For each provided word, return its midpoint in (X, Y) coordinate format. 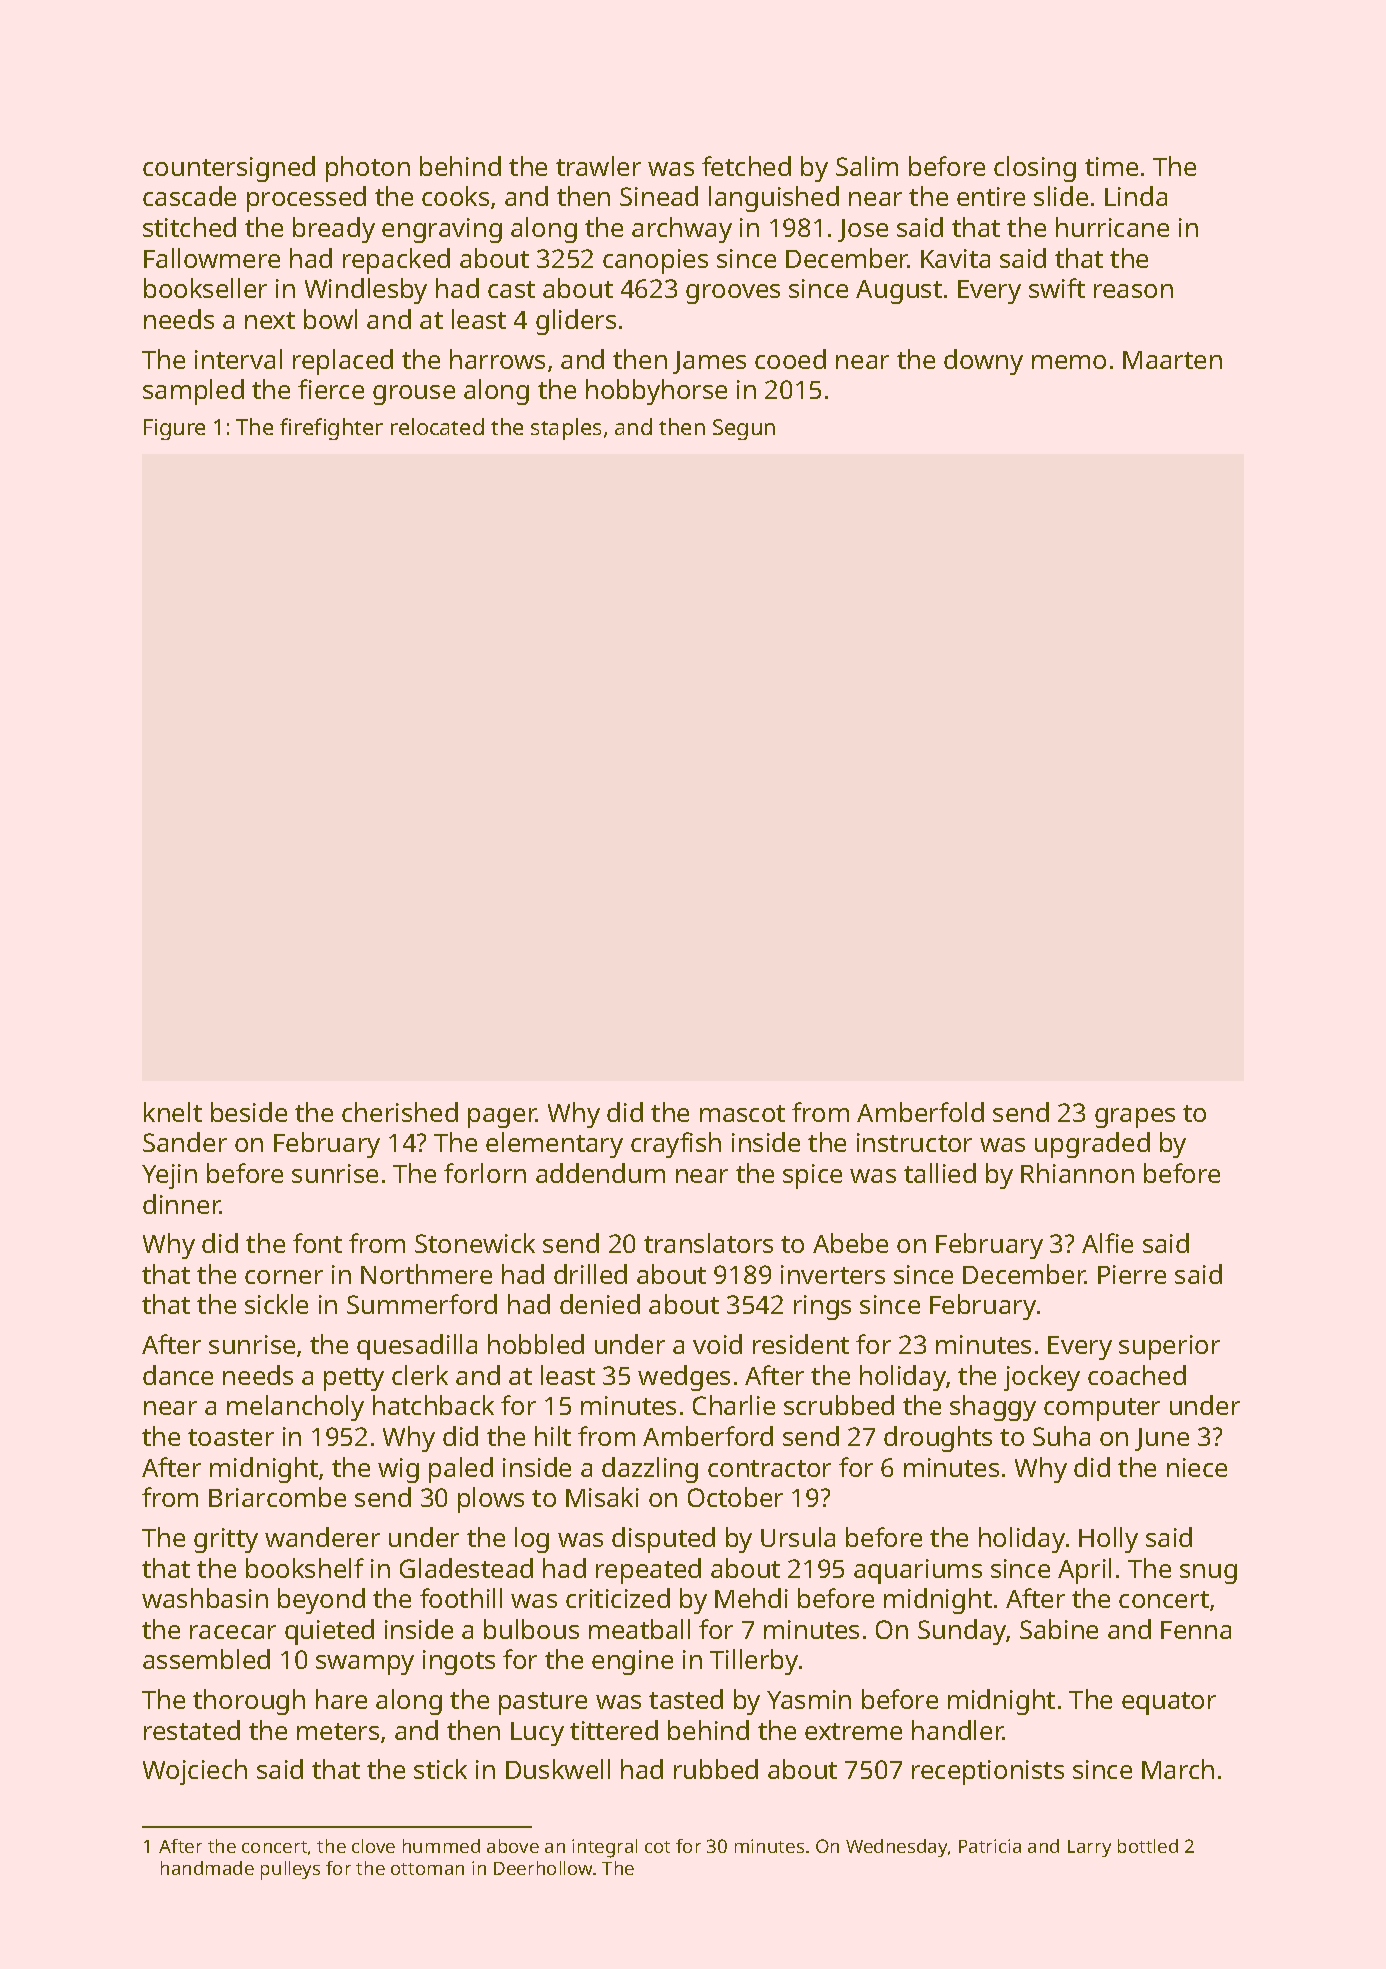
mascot (742, 1113)
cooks (455, 196)
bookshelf (305, 1568)
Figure (174, 429)
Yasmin (809, 1699)
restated (192, 1730)
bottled (1148, 1846)
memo (1069, 362)
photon (368, 169)
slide (1061, 196)
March (1178, 1769)
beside (249, 1112)
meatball (639, 1629)
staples (566, 429)
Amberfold (920, 1112)
